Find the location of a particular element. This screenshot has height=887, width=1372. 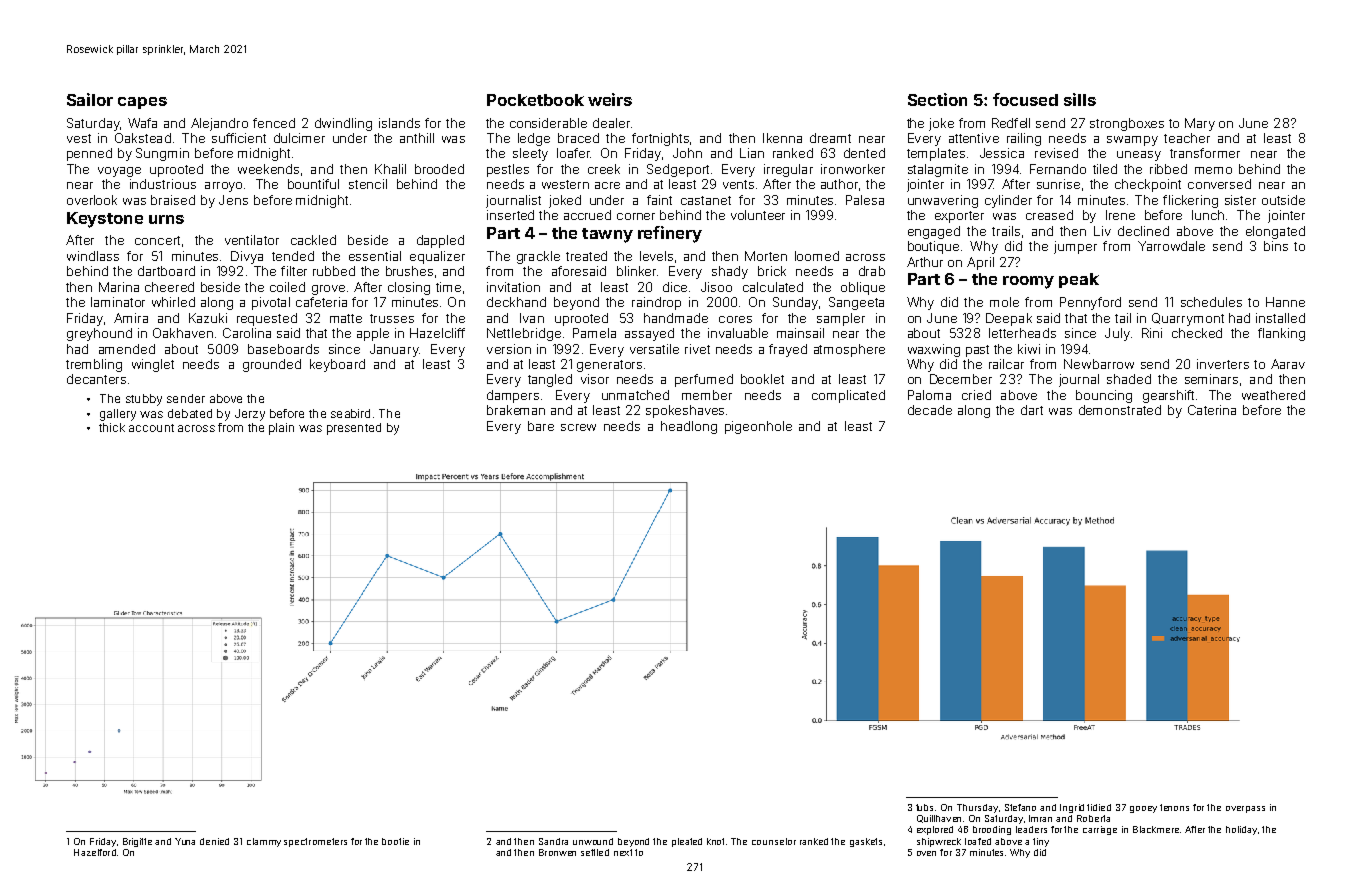

vest is located at coordinates (79, 138).
